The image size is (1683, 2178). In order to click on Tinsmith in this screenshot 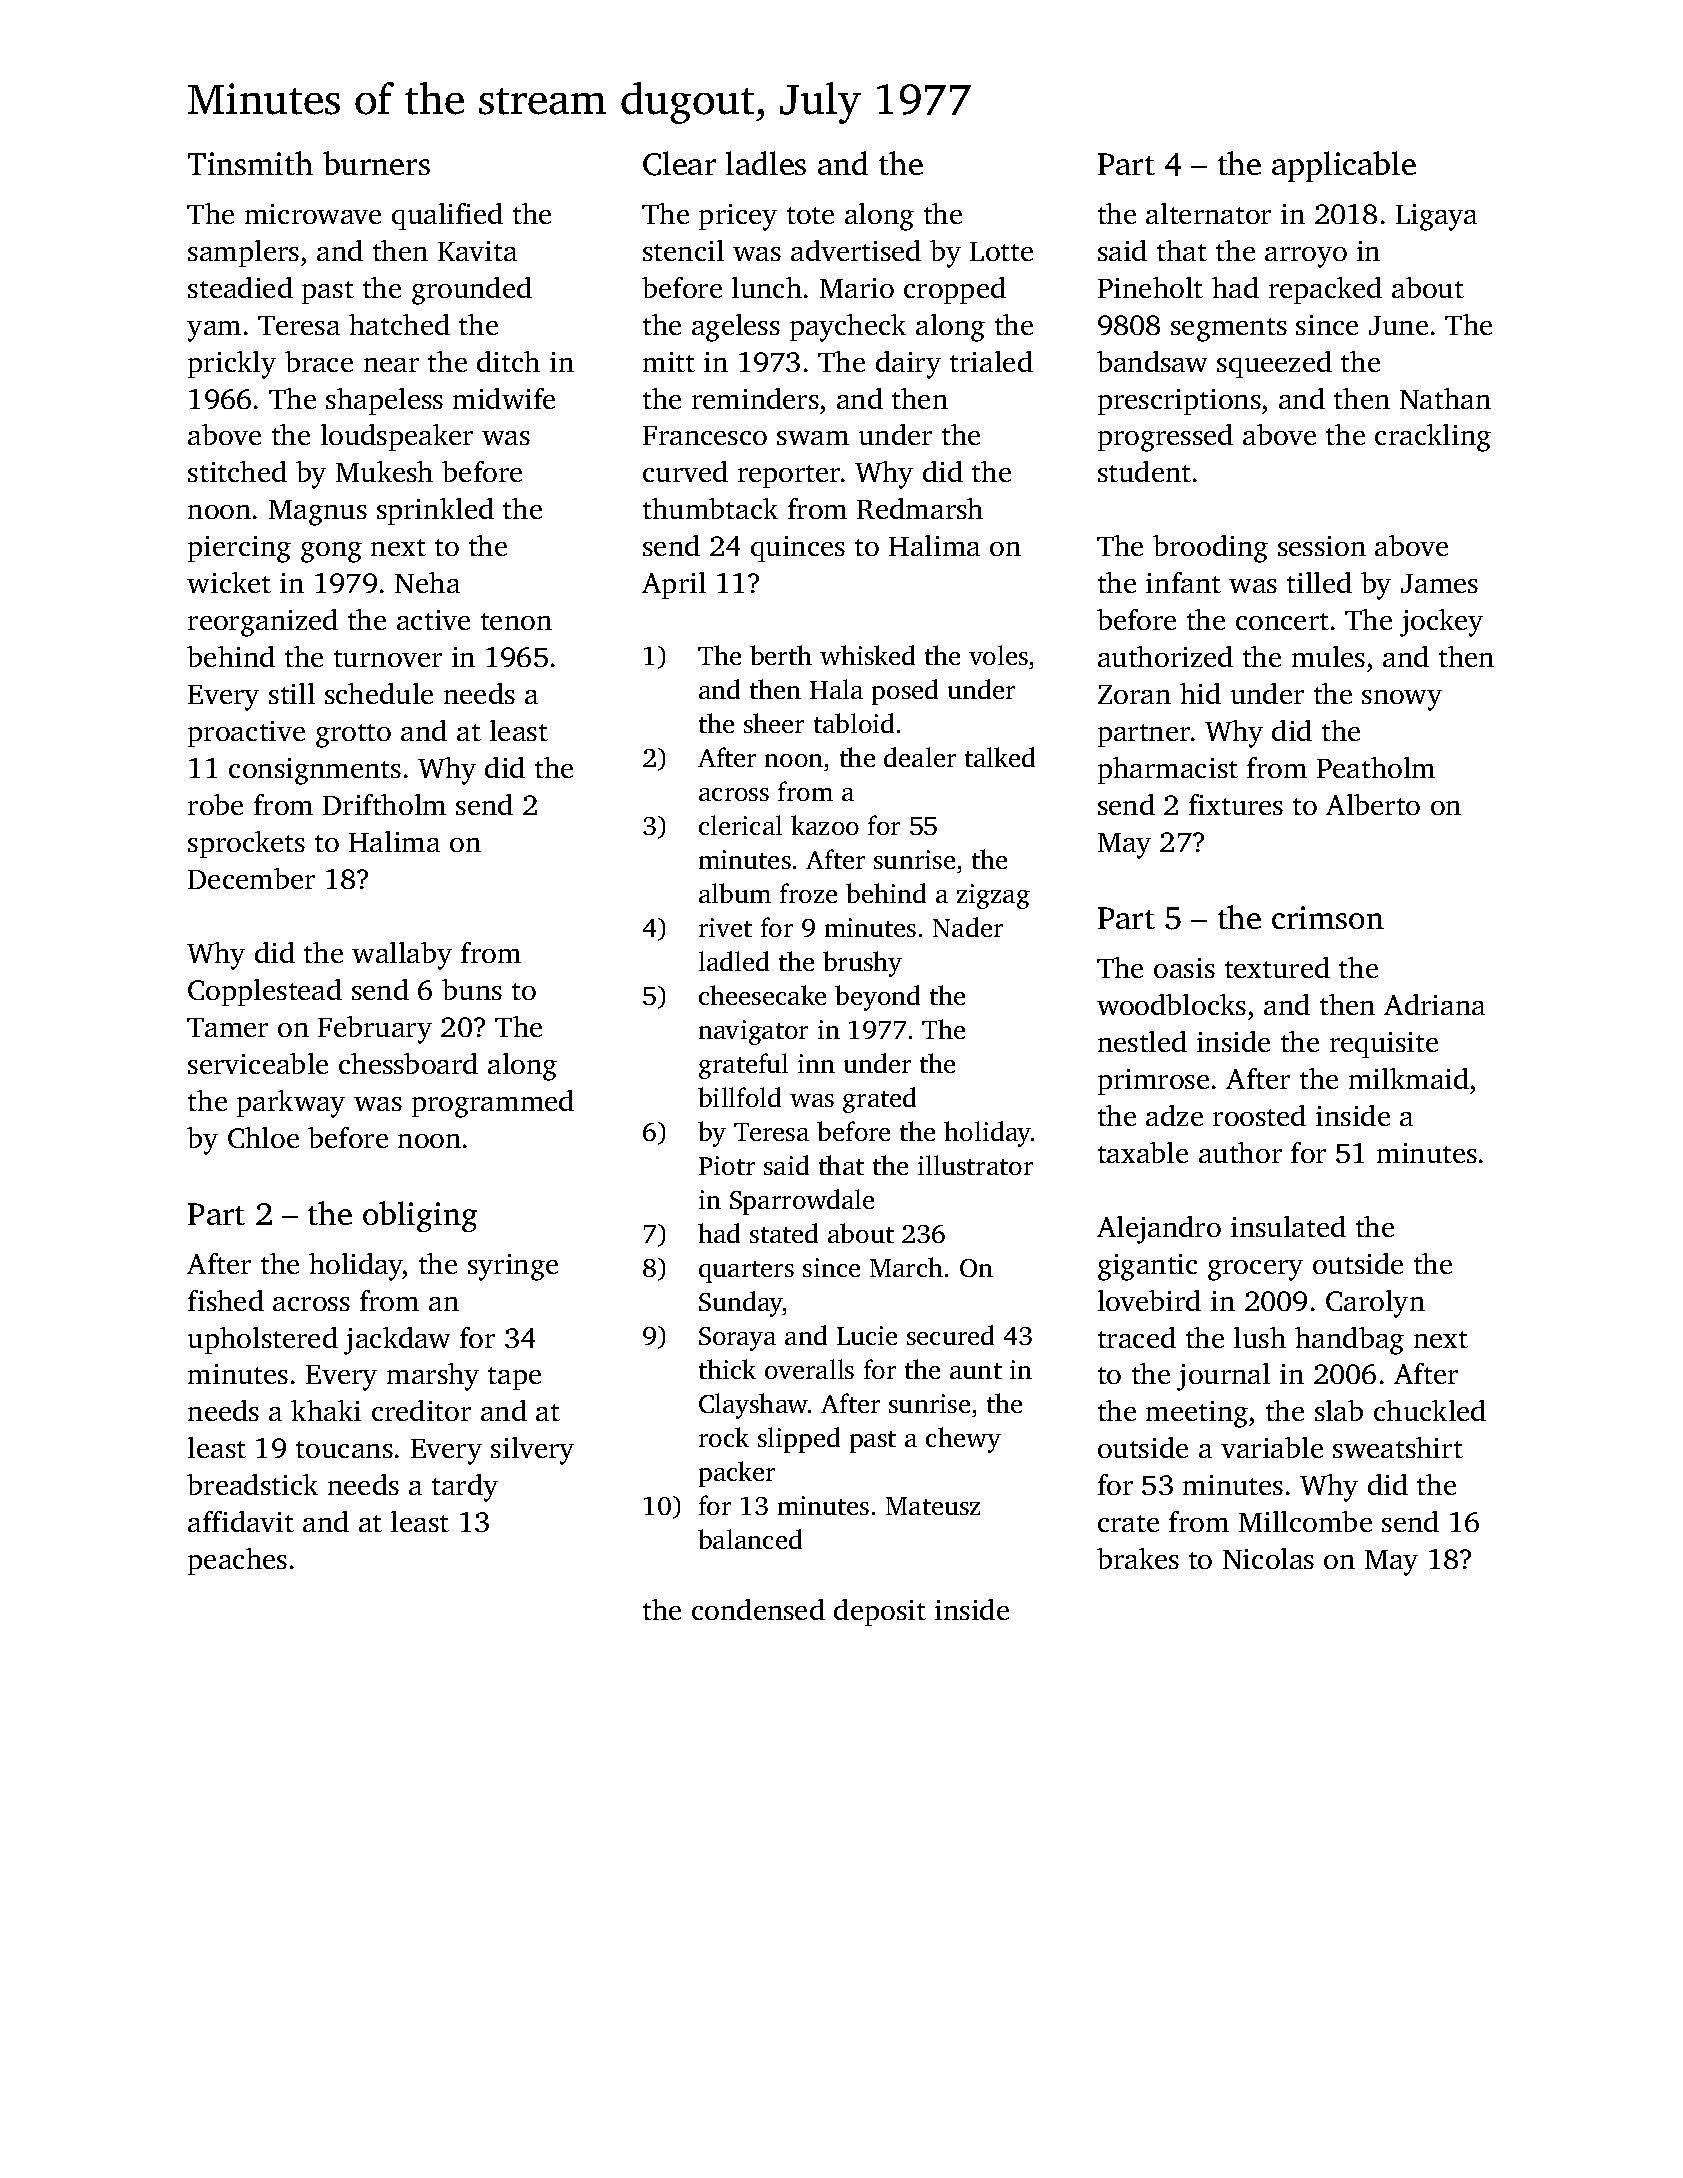, I will do `click(250, 163)`.
